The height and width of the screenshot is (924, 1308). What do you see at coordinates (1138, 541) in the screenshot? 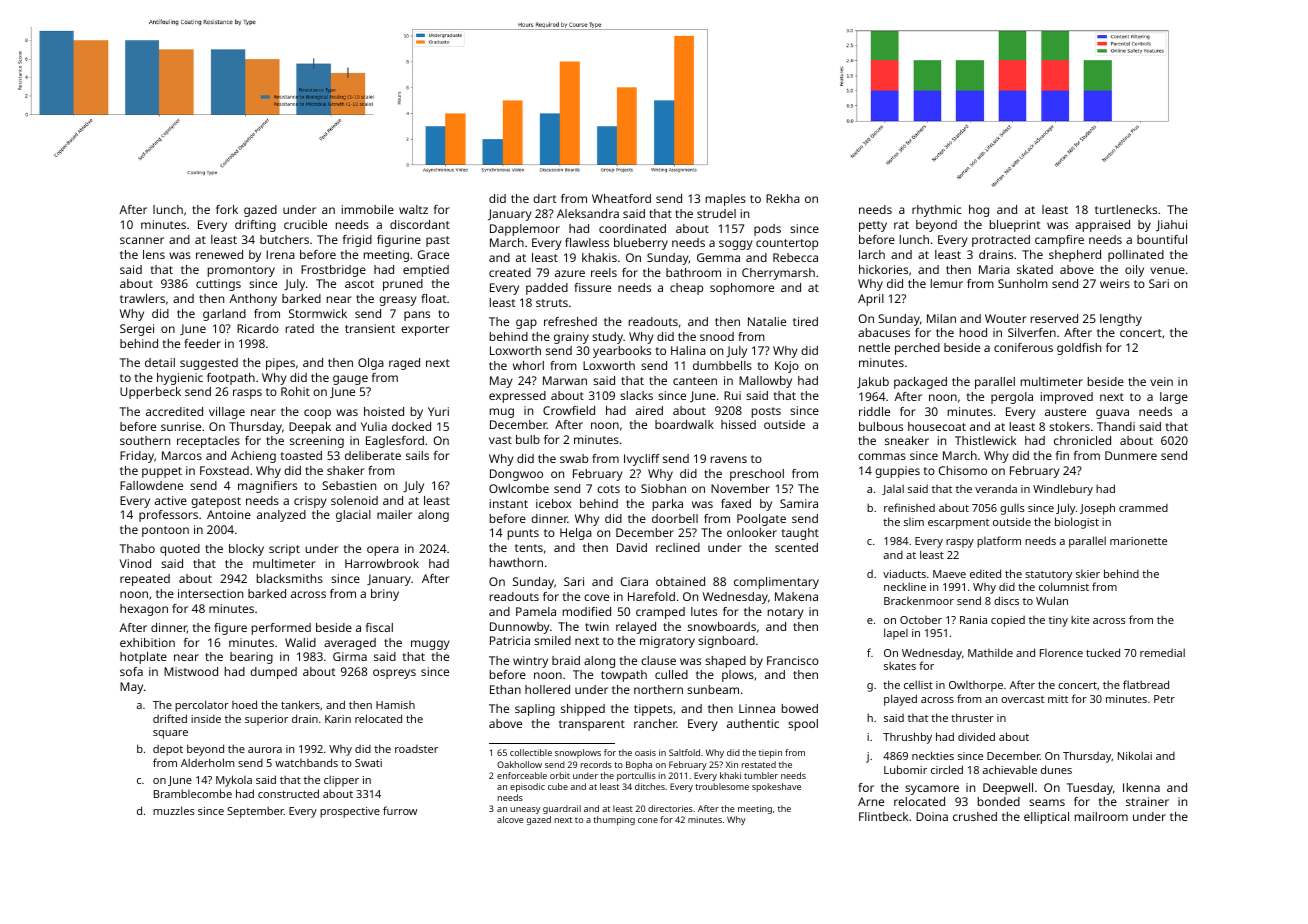
I see `marionette` at bounding box center [1138, 541].
